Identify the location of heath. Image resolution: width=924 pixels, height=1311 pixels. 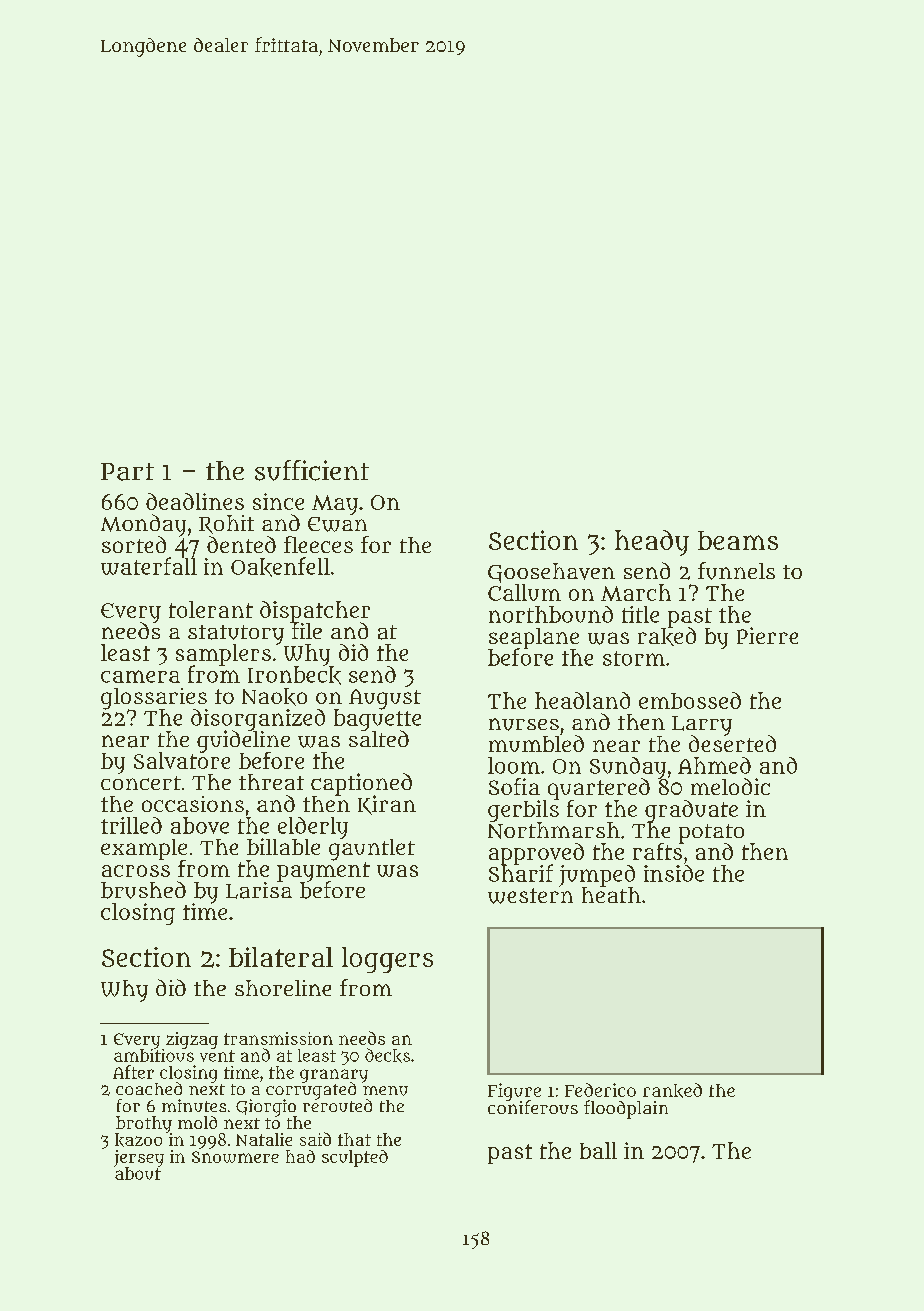
(611, 895).
